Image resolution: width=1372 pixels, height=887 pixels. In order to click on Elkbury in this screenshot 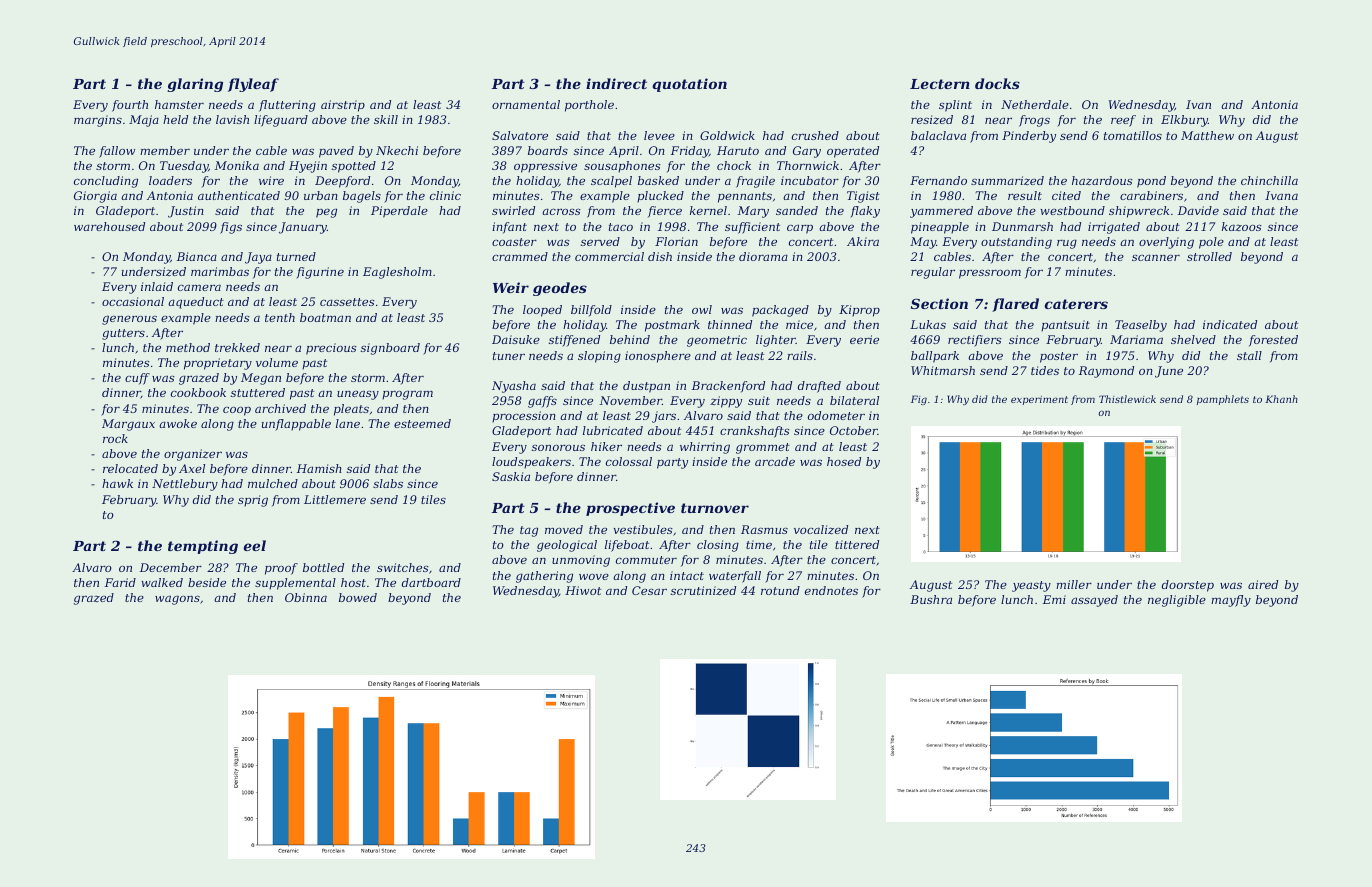, I will do `click(1184, 121)`.
